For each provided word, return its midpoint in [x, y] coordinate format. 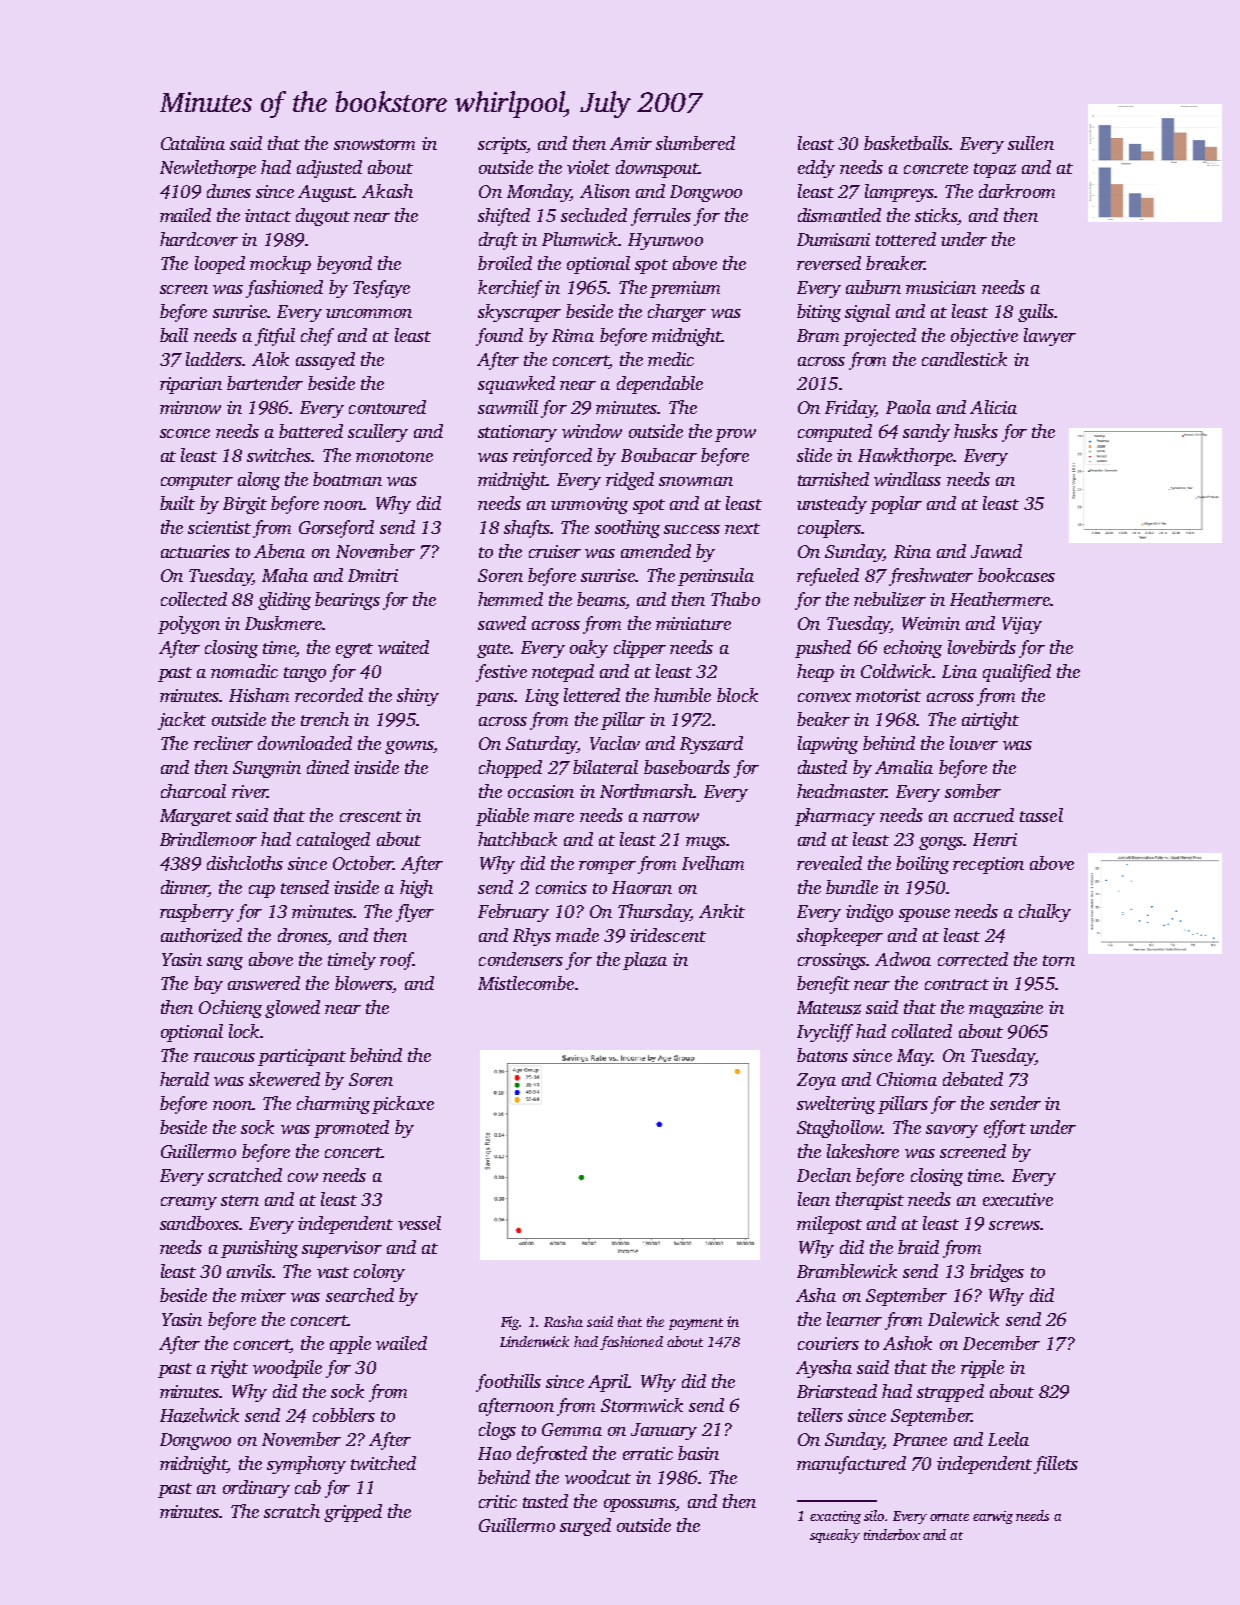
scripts [502, 145]
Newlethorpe [208, 169]
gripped [353, 1513]
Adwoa [903, 959]
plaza [645, 961]
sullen [1031, 143]
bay [208, 985]
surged [585, 1527]
